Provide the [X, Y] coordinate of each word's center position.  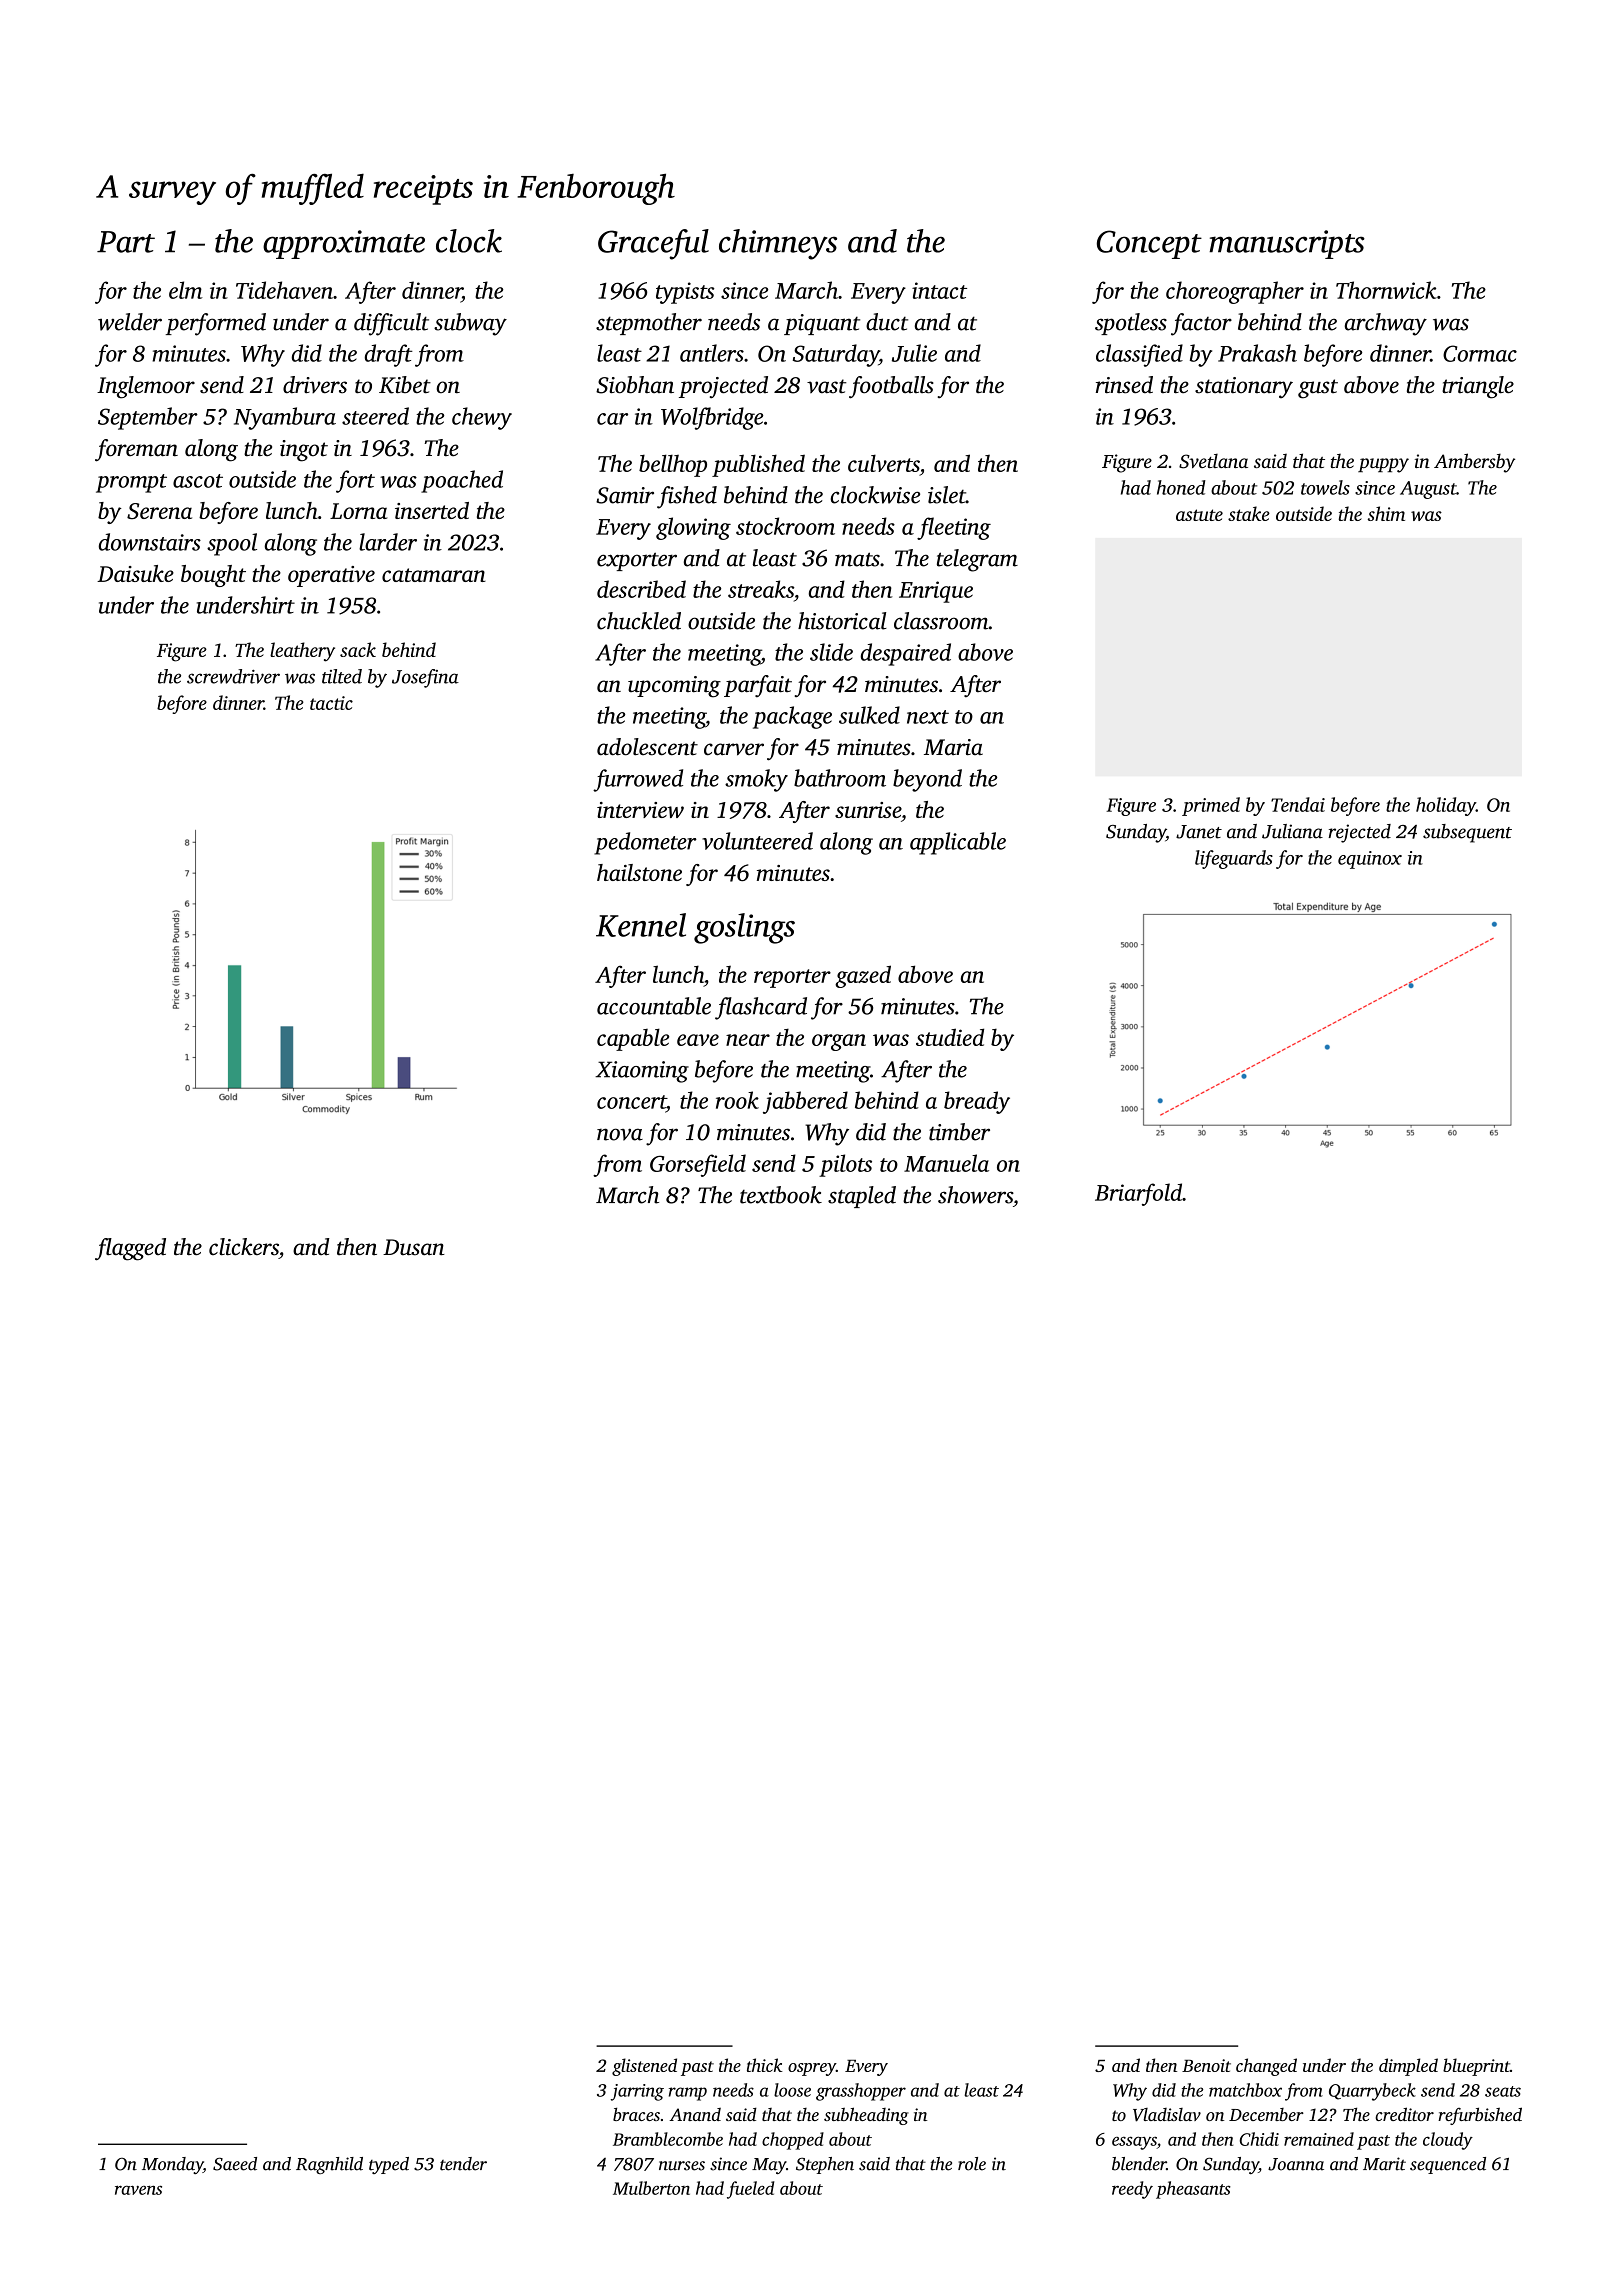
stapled [862, 1197]
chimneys [778, 244]
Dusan [414, 1247]
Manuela [946, 1163]
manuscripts [1287, 244]
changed [1266, 2067]
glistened [644, 2067]
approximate [344, 244]
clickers [244, 1247]
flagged [130, 1249]
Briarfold [1138, 1194]
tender [463, 2164]
